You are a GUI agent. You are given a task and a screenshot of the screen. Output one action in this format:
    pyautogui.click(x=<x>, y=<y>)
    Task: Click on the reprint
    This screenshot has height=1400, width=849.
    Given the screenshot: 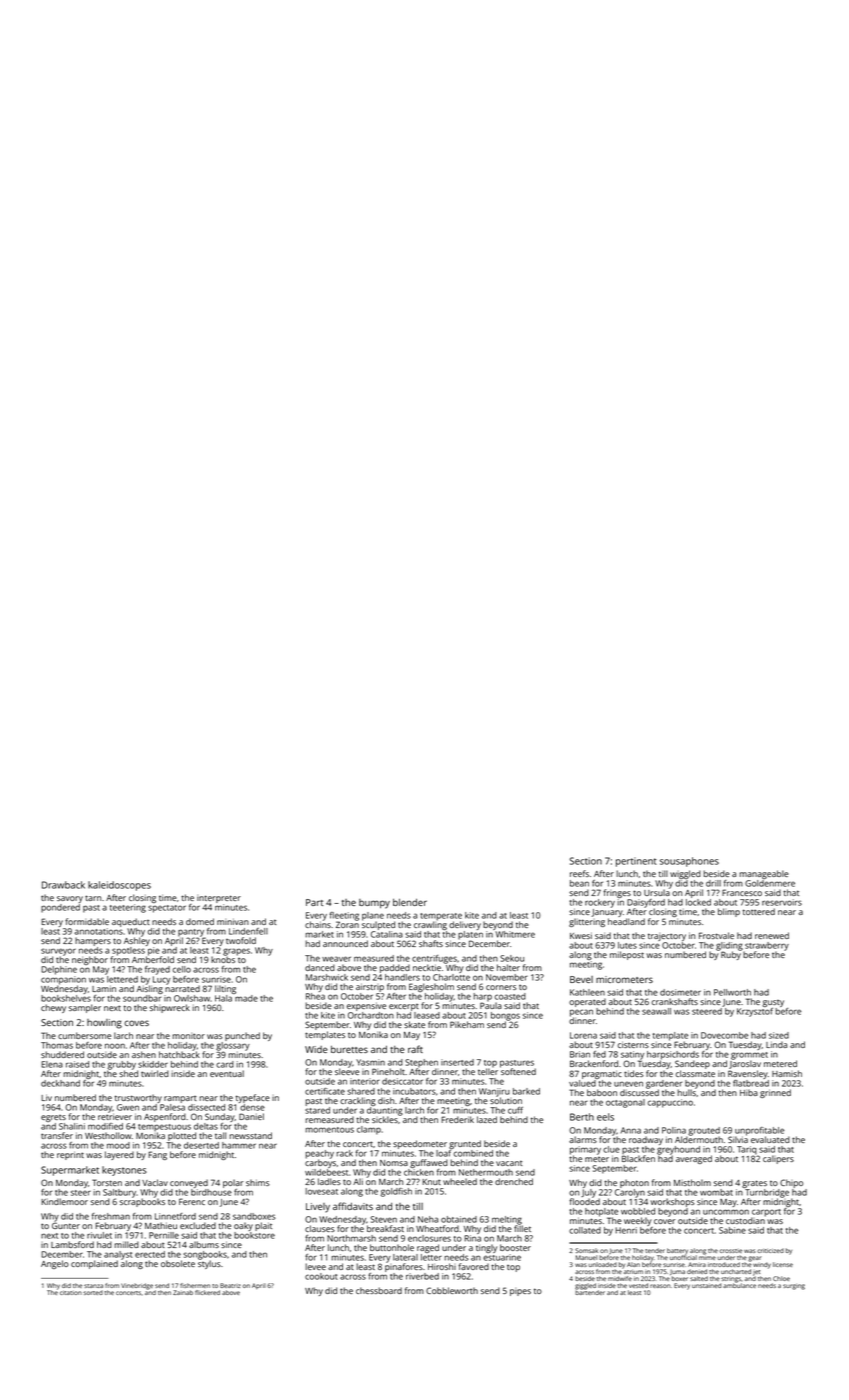 What is the action you would take?
    pyautogui.click(x=70, y=1155)
